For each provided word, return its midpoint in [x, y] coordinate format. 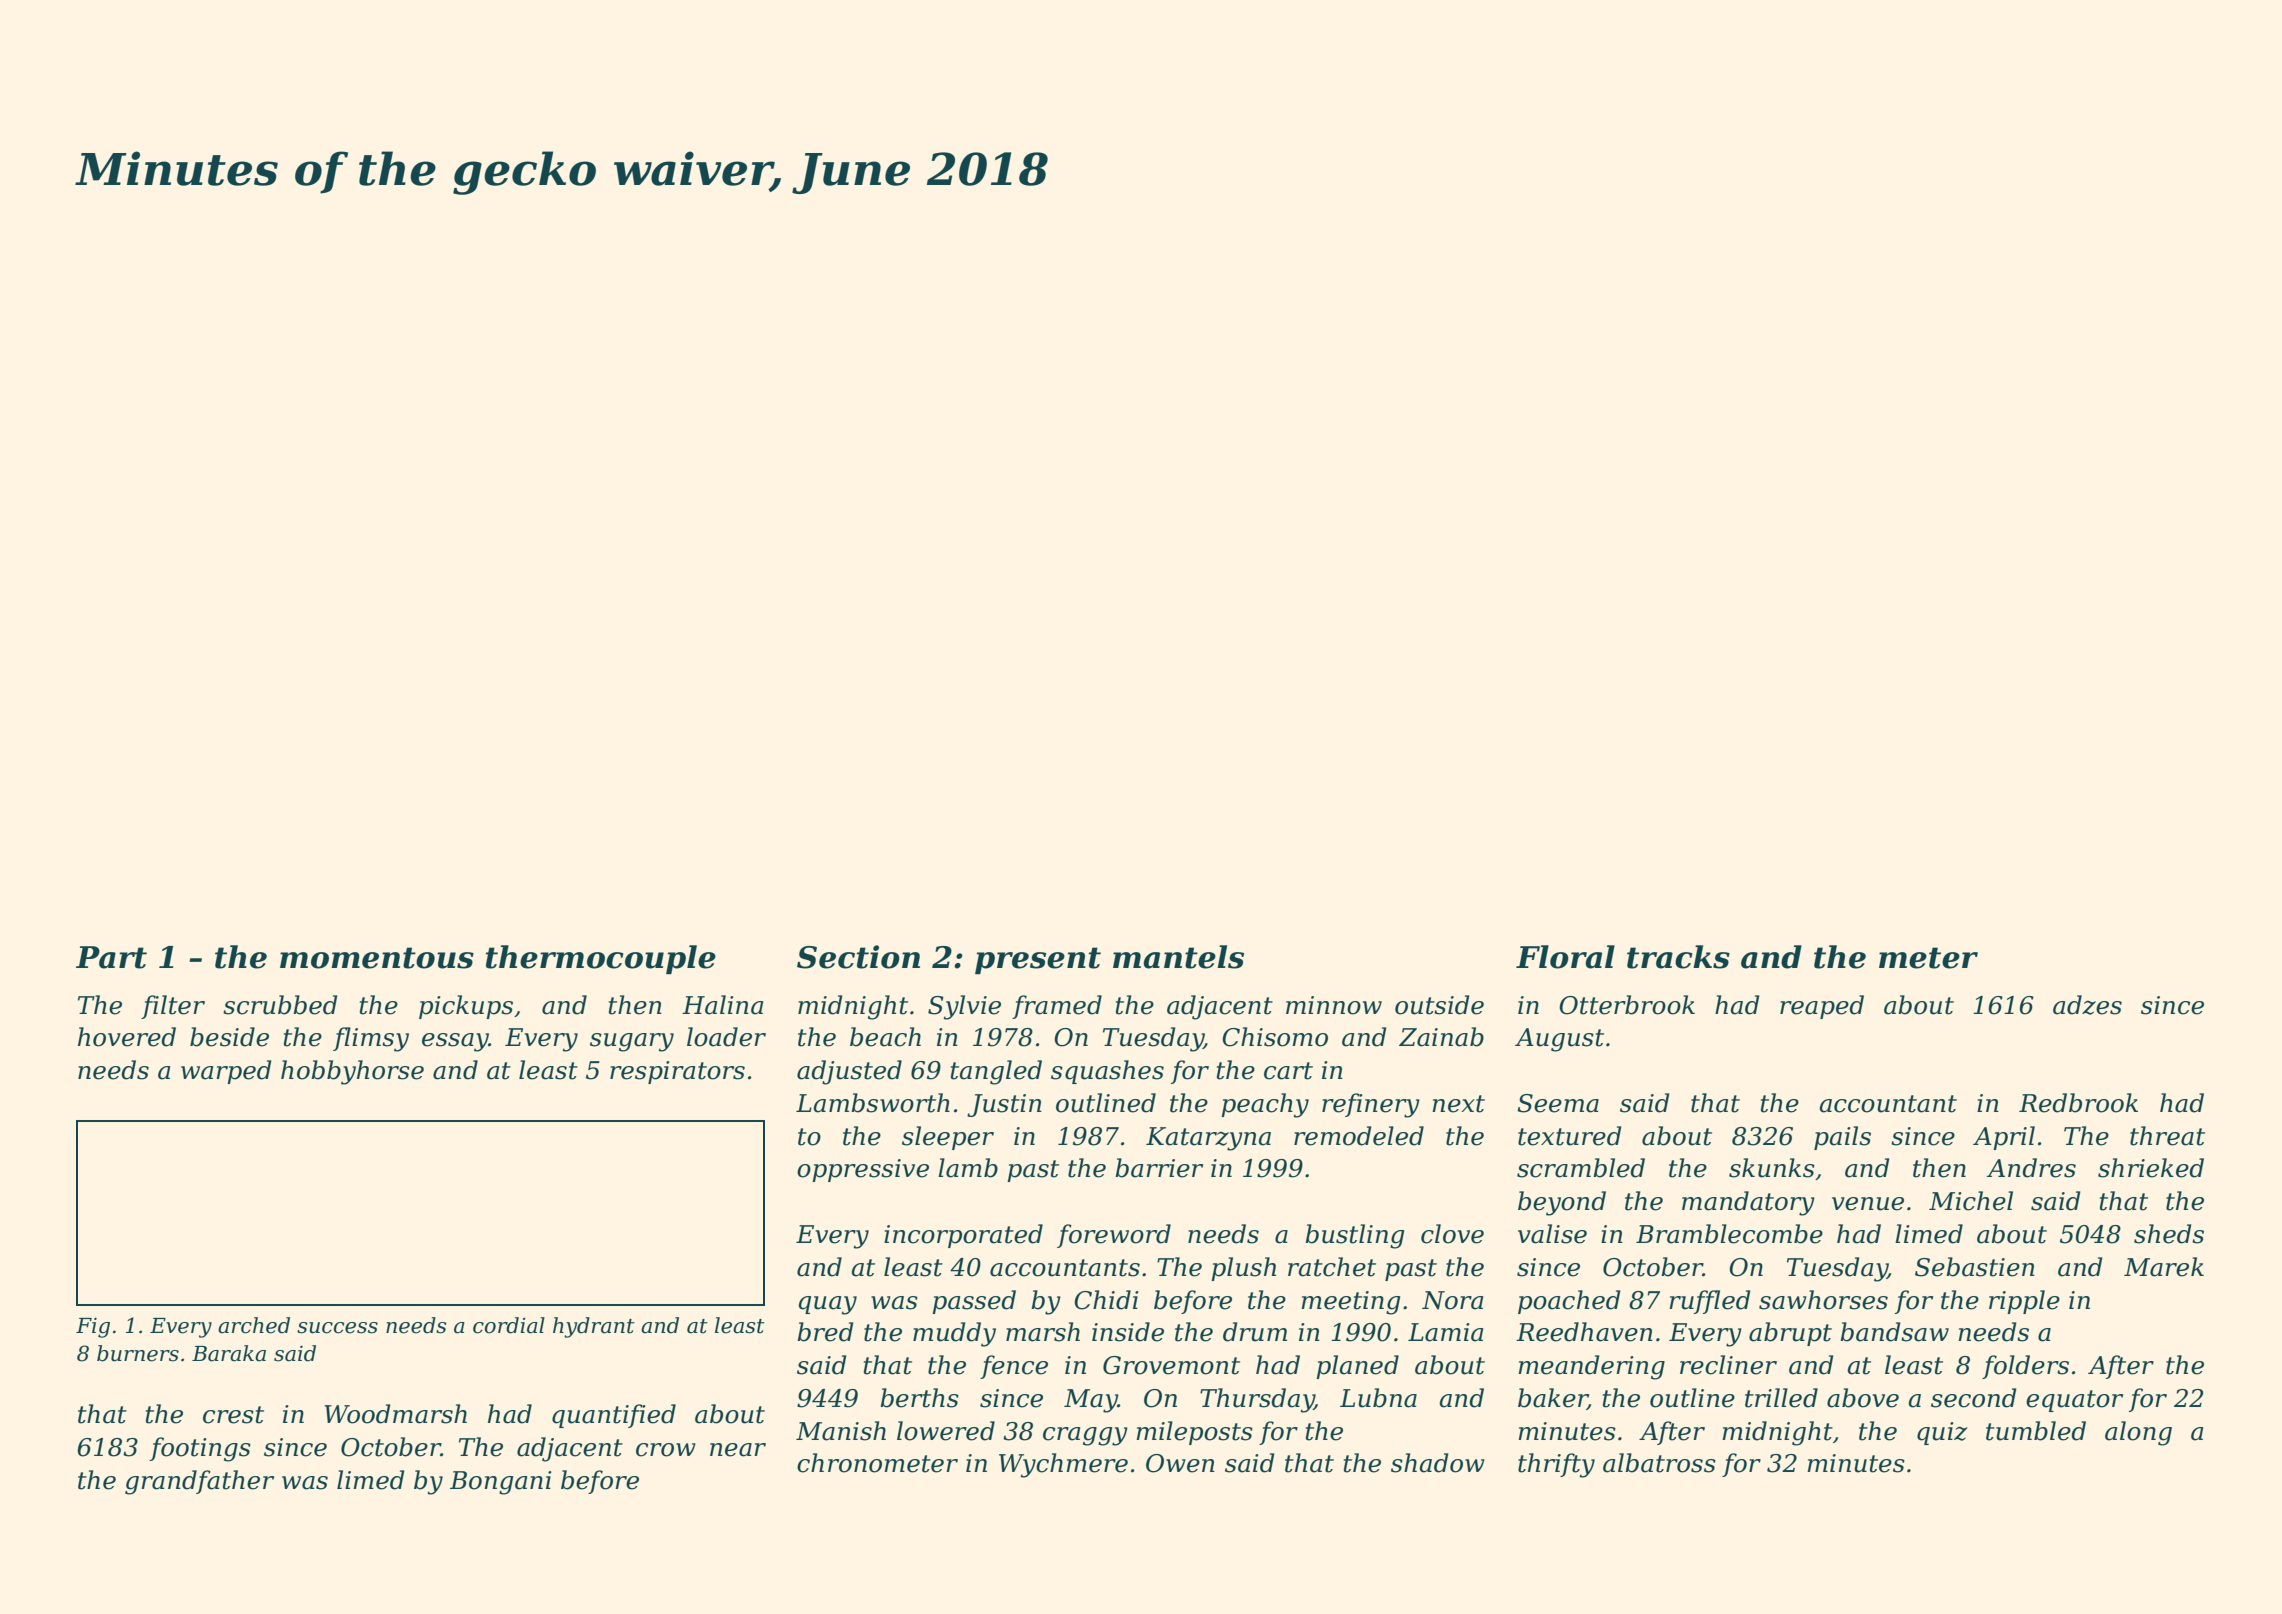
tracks [1678, 957]
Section [858, 957]
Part [111, 957]
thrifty [1556, 1465]
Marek [2164, 1267]
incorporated [963, 1236]
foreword [1114, 1236]
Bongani [501, 1483]
